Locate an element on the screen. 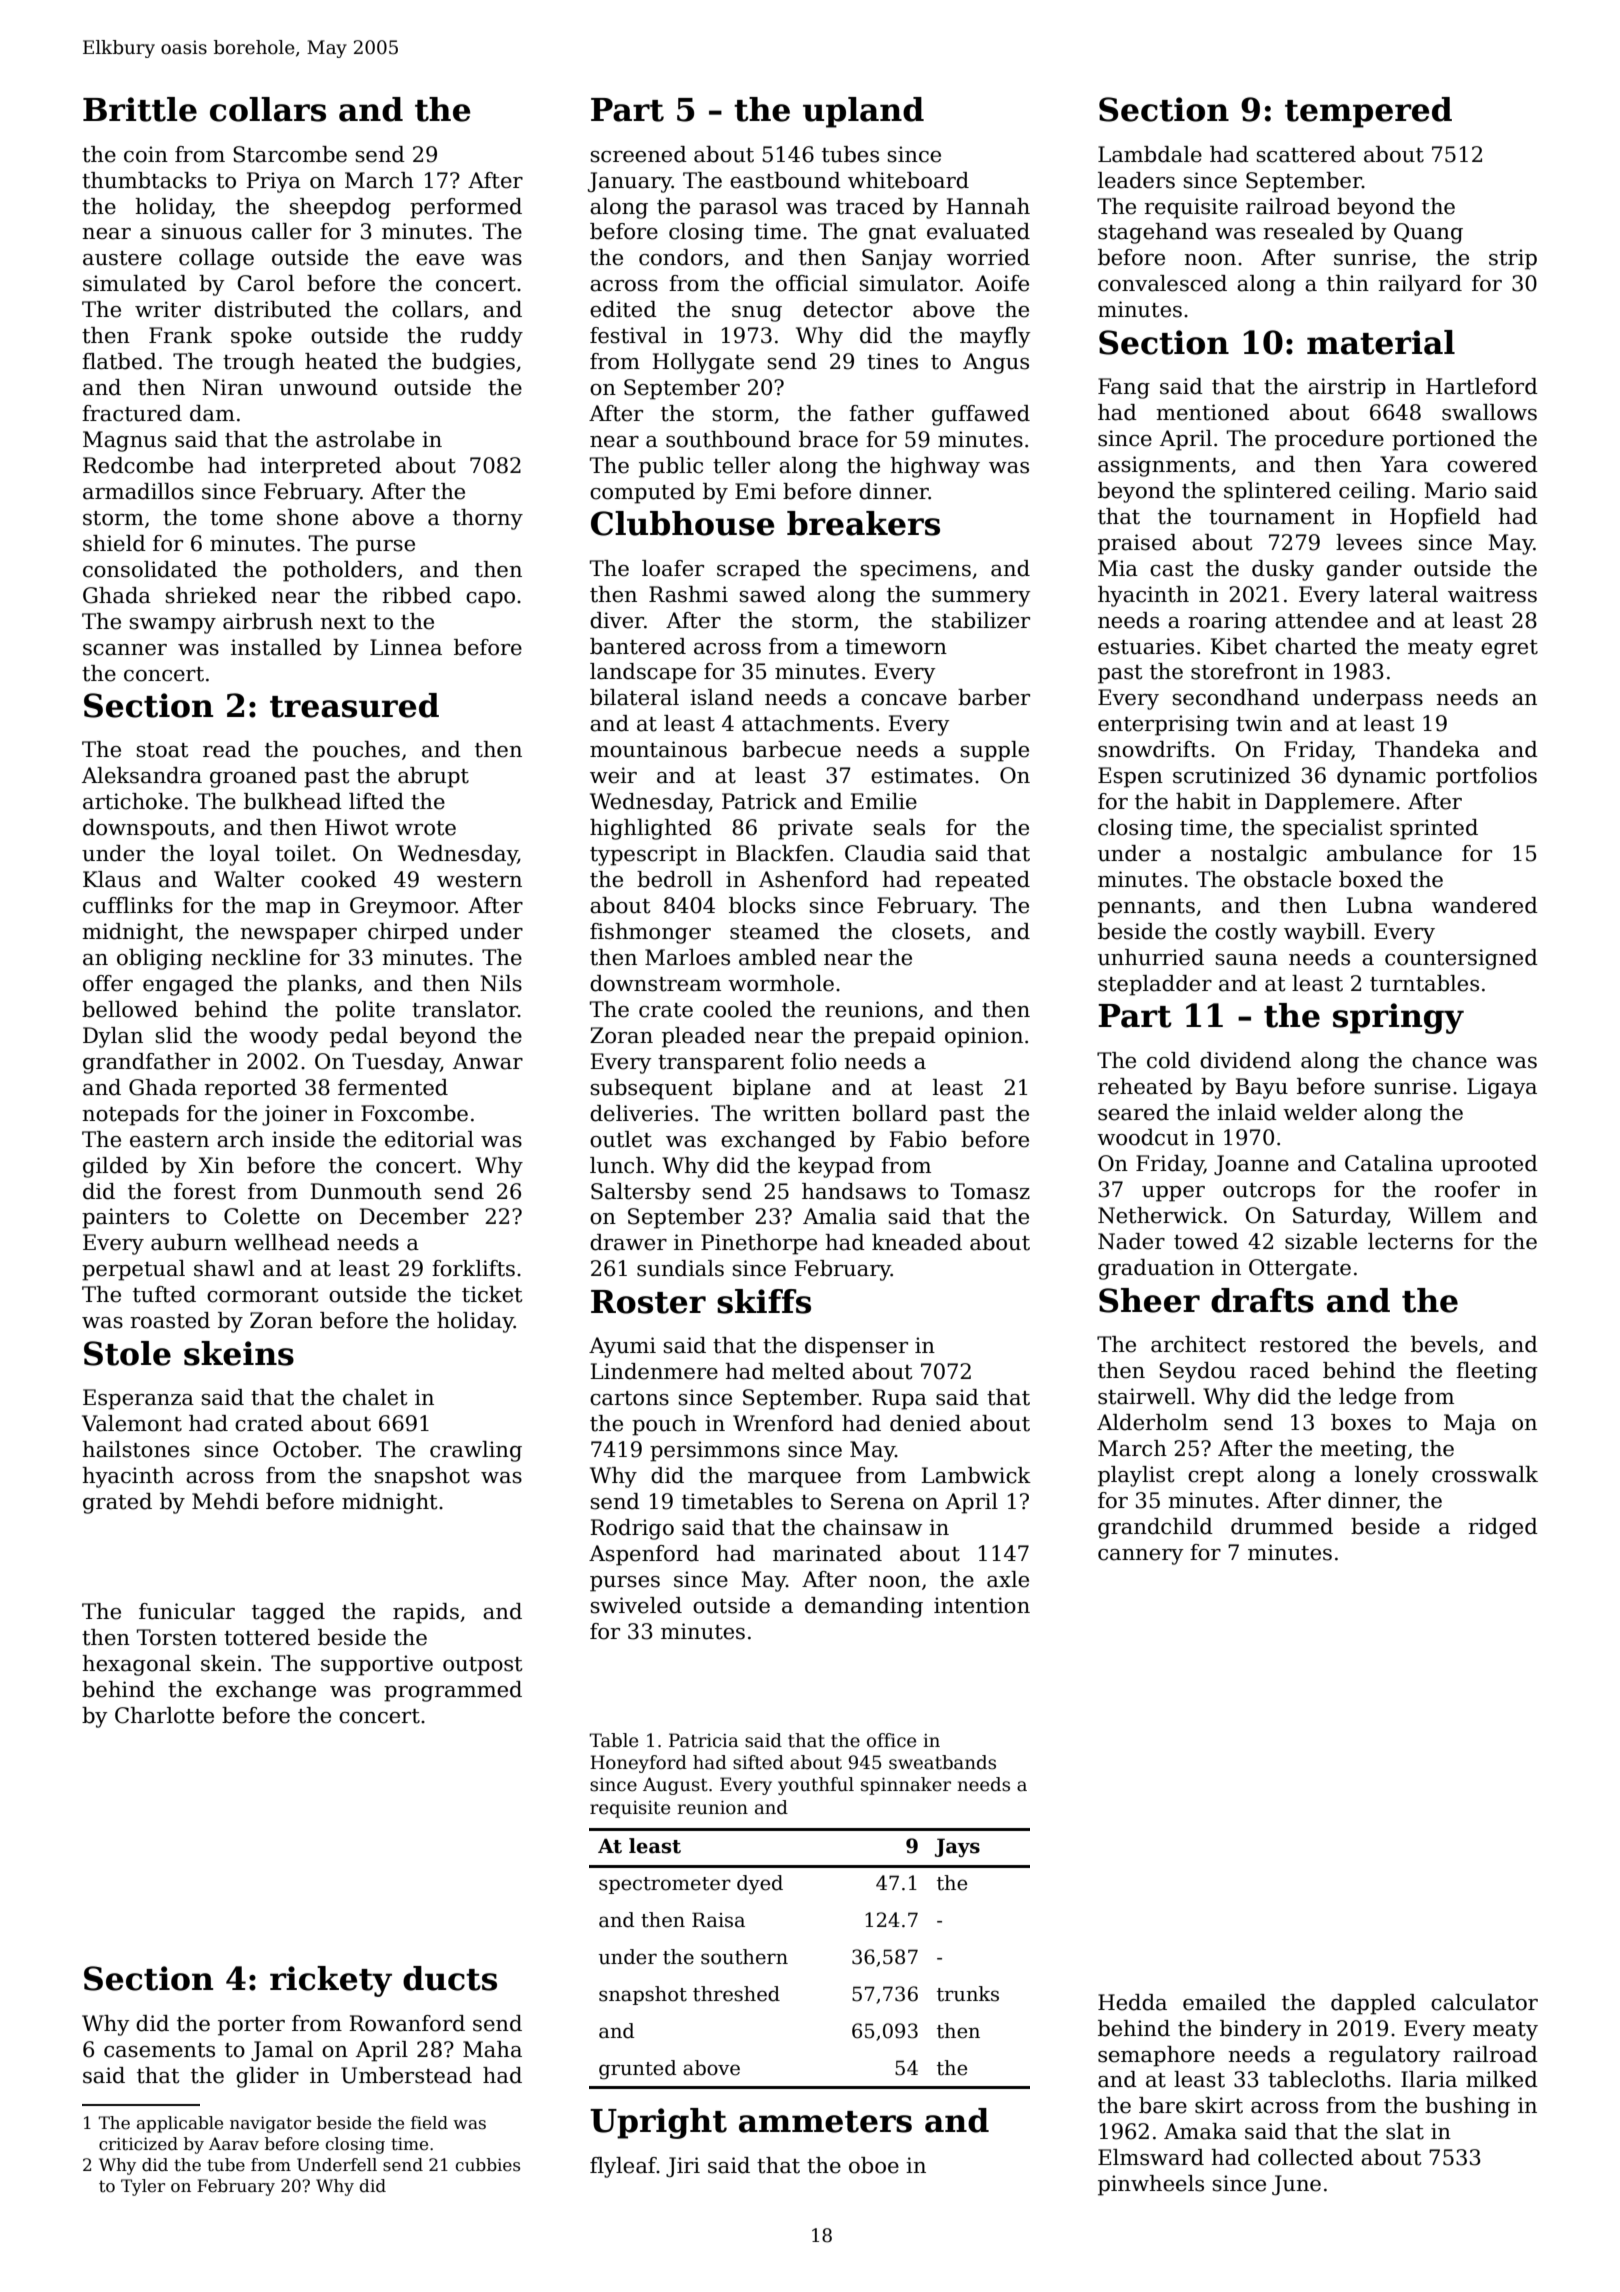 This screenshot has width=1620, height=2292. skiffs is located at coordinates (764, 1301).
